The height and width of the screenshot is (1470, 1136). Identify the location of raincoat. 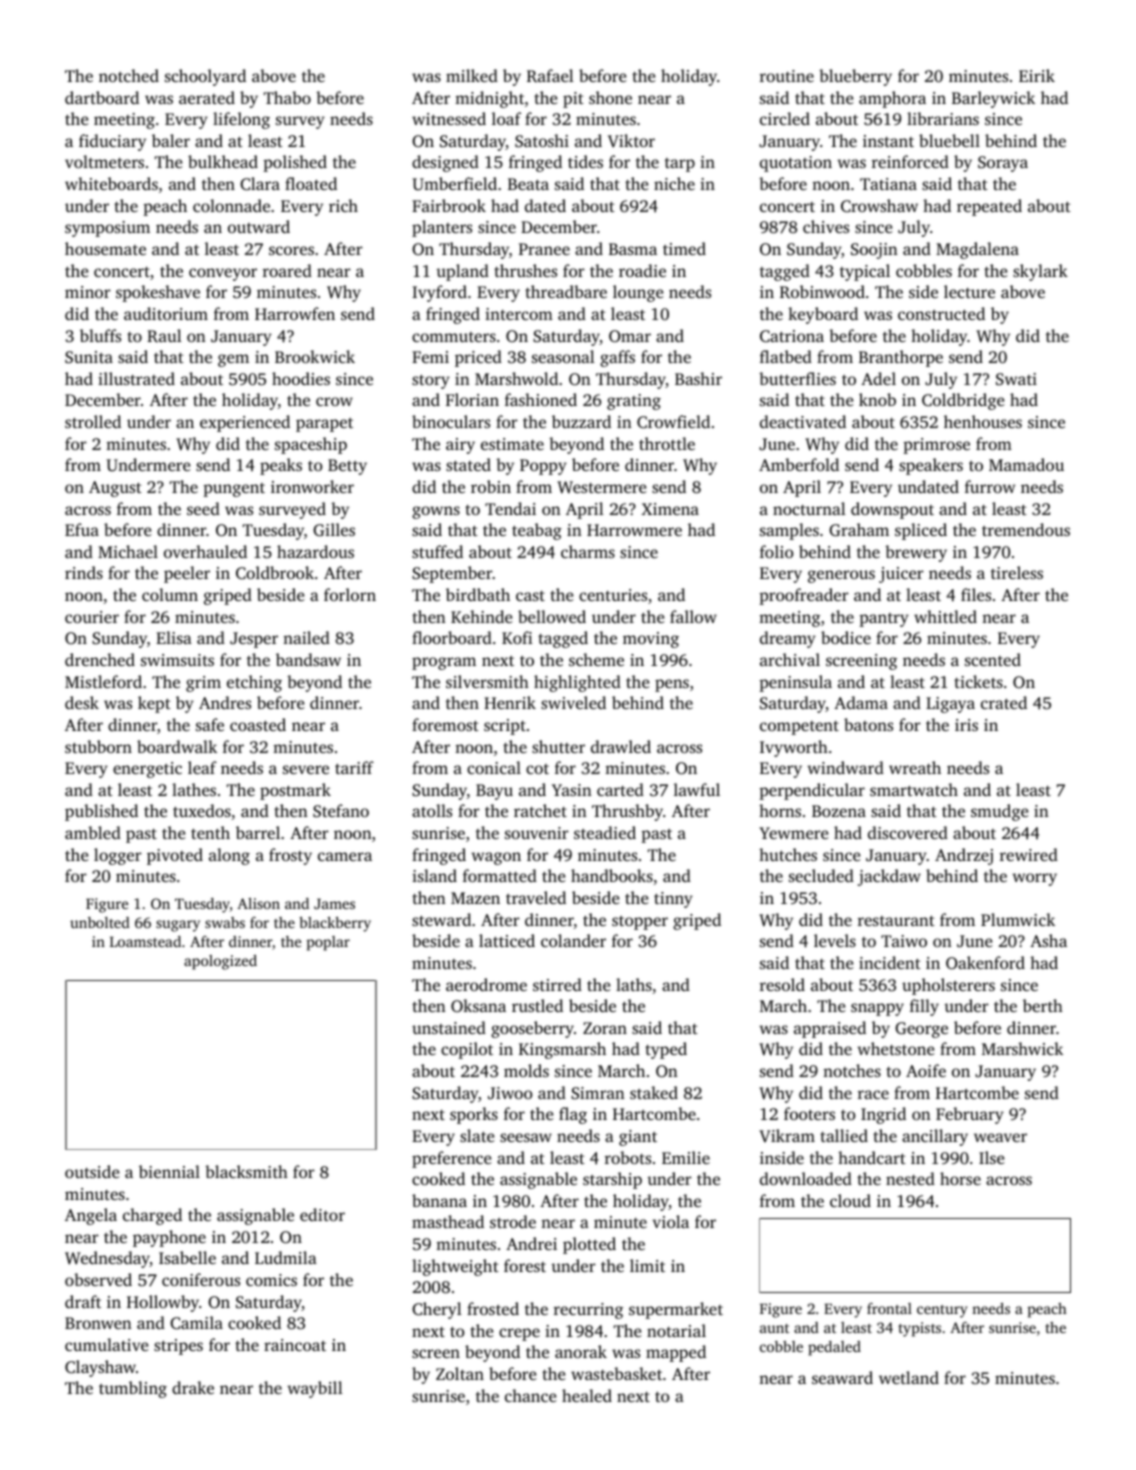
(295, 1345).
